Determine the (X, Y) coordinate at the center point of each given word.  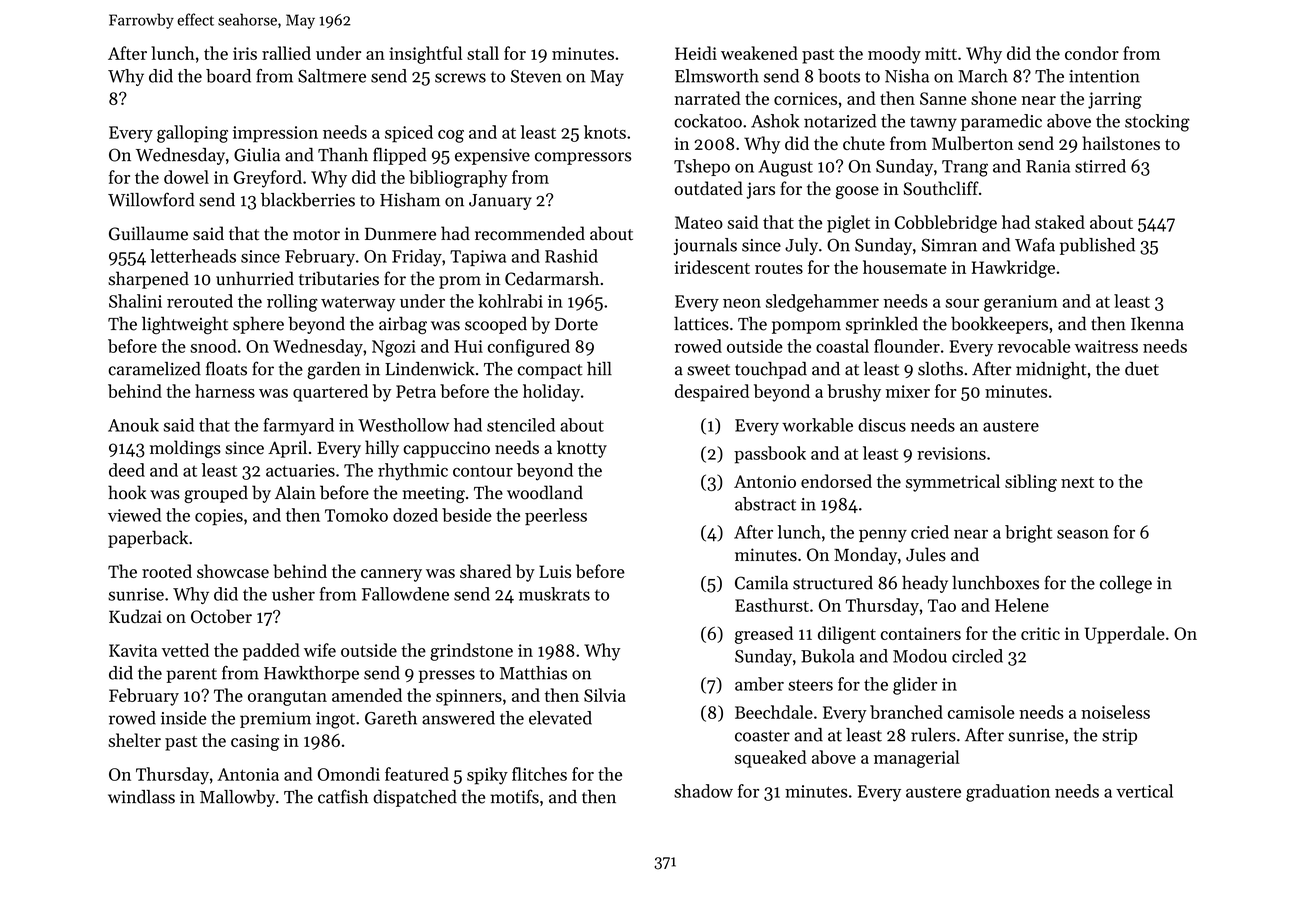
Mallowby (237, 798)
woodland (545, 492)
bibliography (458, 179)
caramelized (155, 369)
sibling (1031, 483)
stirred (1100, 166)
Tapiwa (478, 258)
